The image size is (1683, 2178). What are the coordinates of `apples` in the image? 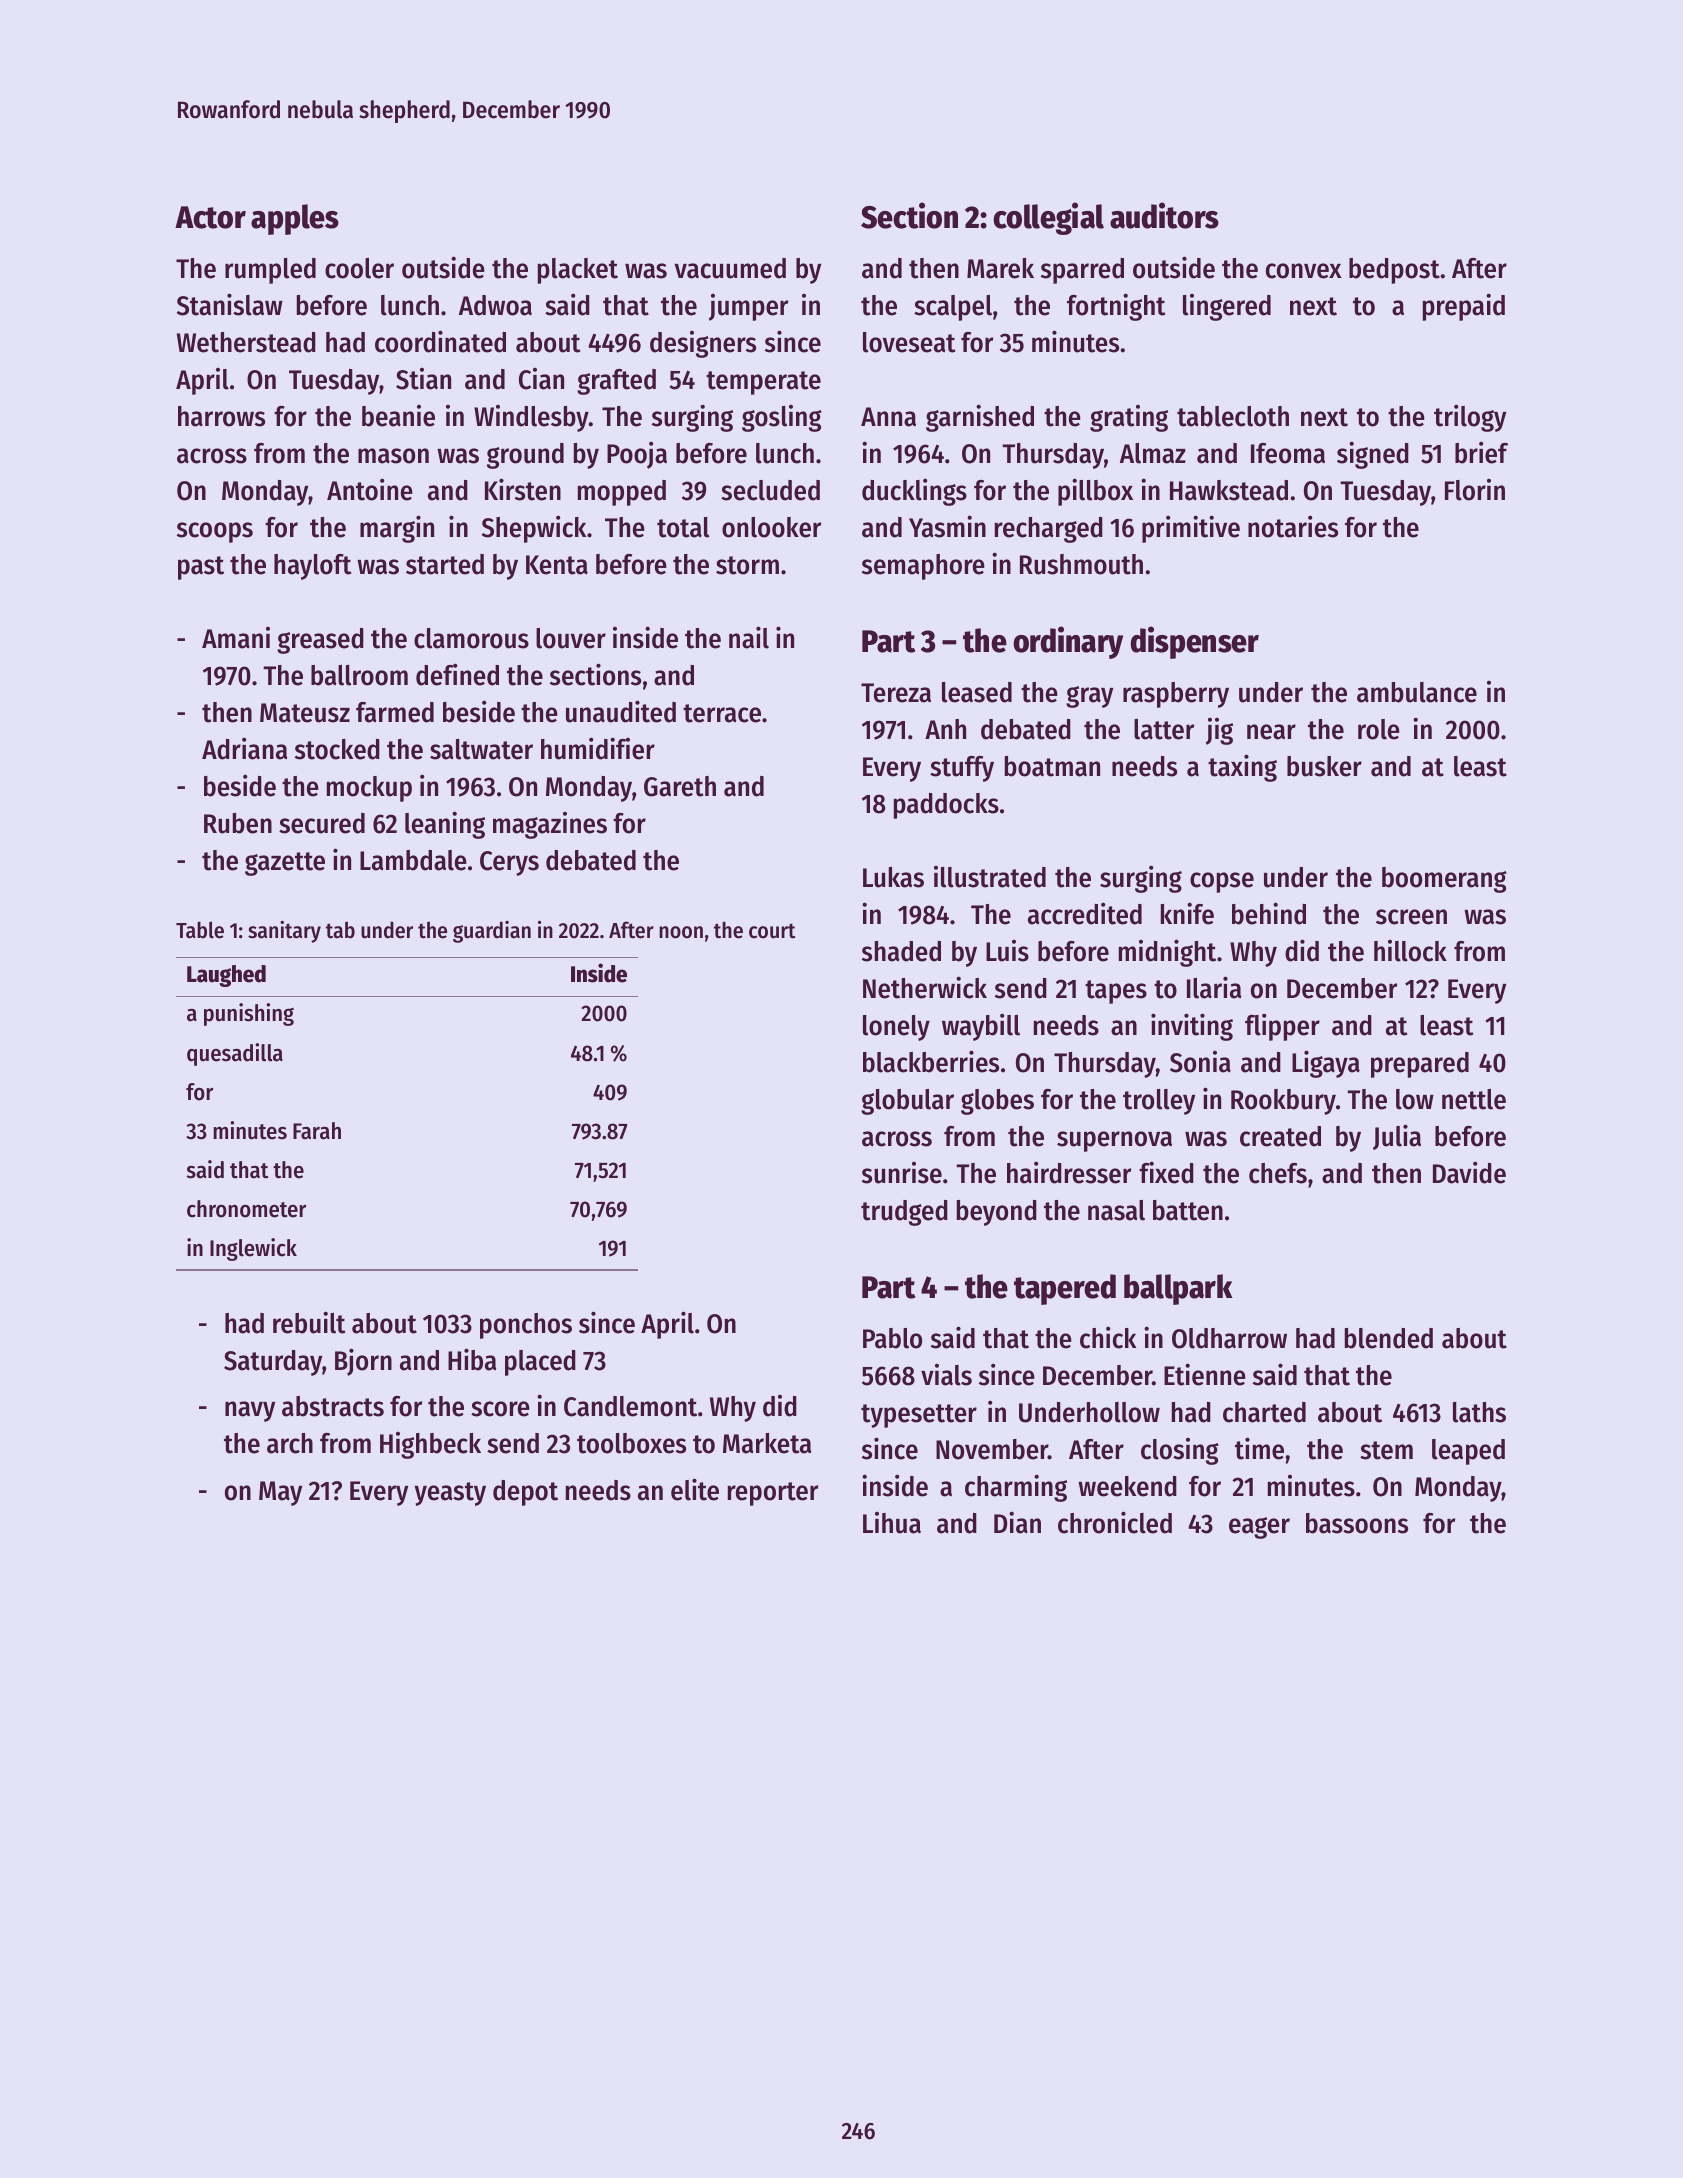 It's located at (295, 219).
